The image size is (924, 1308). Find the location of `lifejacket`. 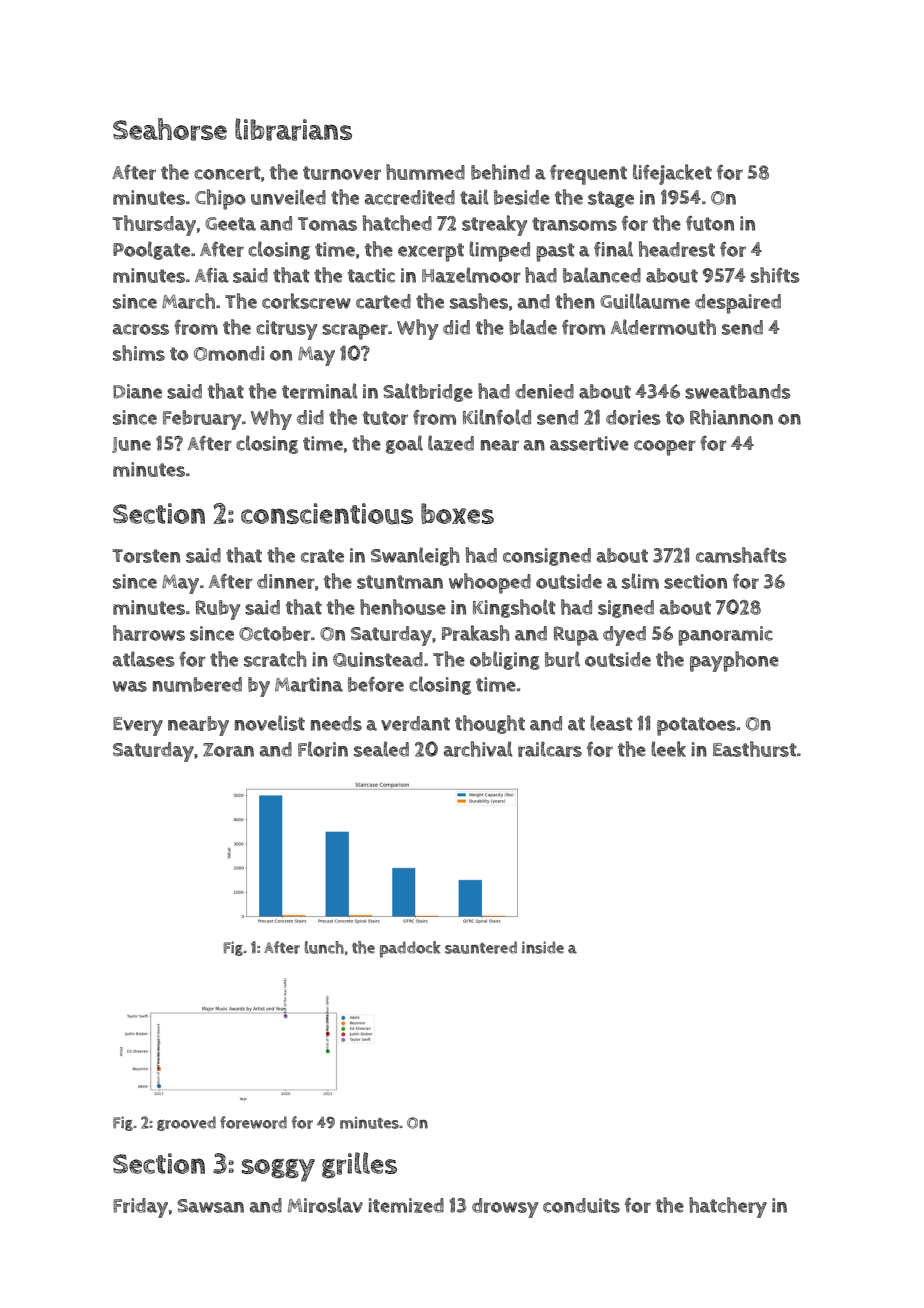

lifejacket is located at coordinates (672, 174).
